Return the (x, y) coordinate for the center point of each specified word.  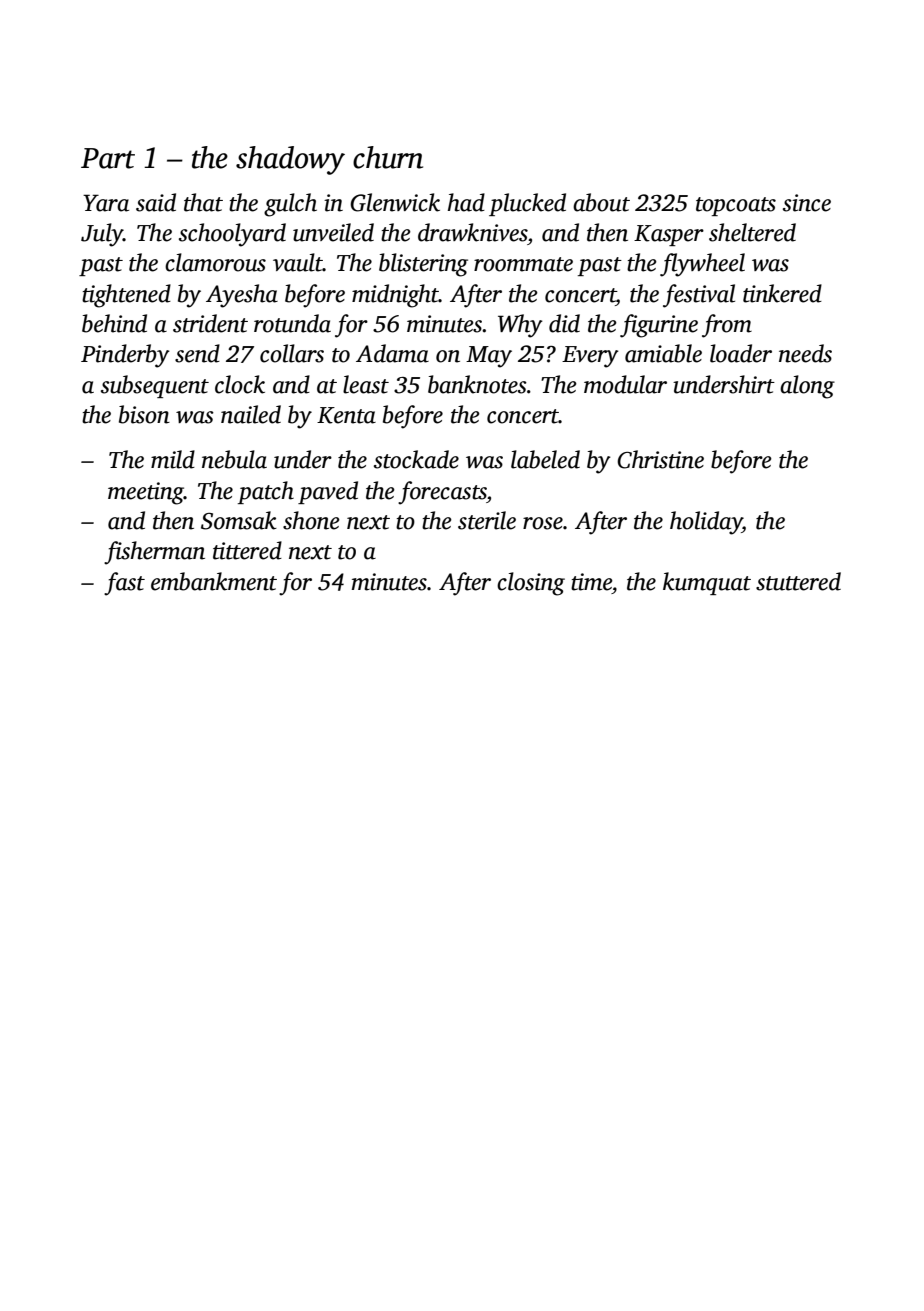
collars (292, 353)
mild (173, 459)
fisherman (154, 553)
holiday (706, 523)
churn (388, 157)
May (489, 357)
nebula (234, 459)
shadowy (290, 160)
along (807, 387)
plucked (527, 204)
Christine (660, 459)
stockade (416, 459)
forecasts (442, 493)
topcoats (736, 206)
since (807, 203)
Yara (106, 203)
